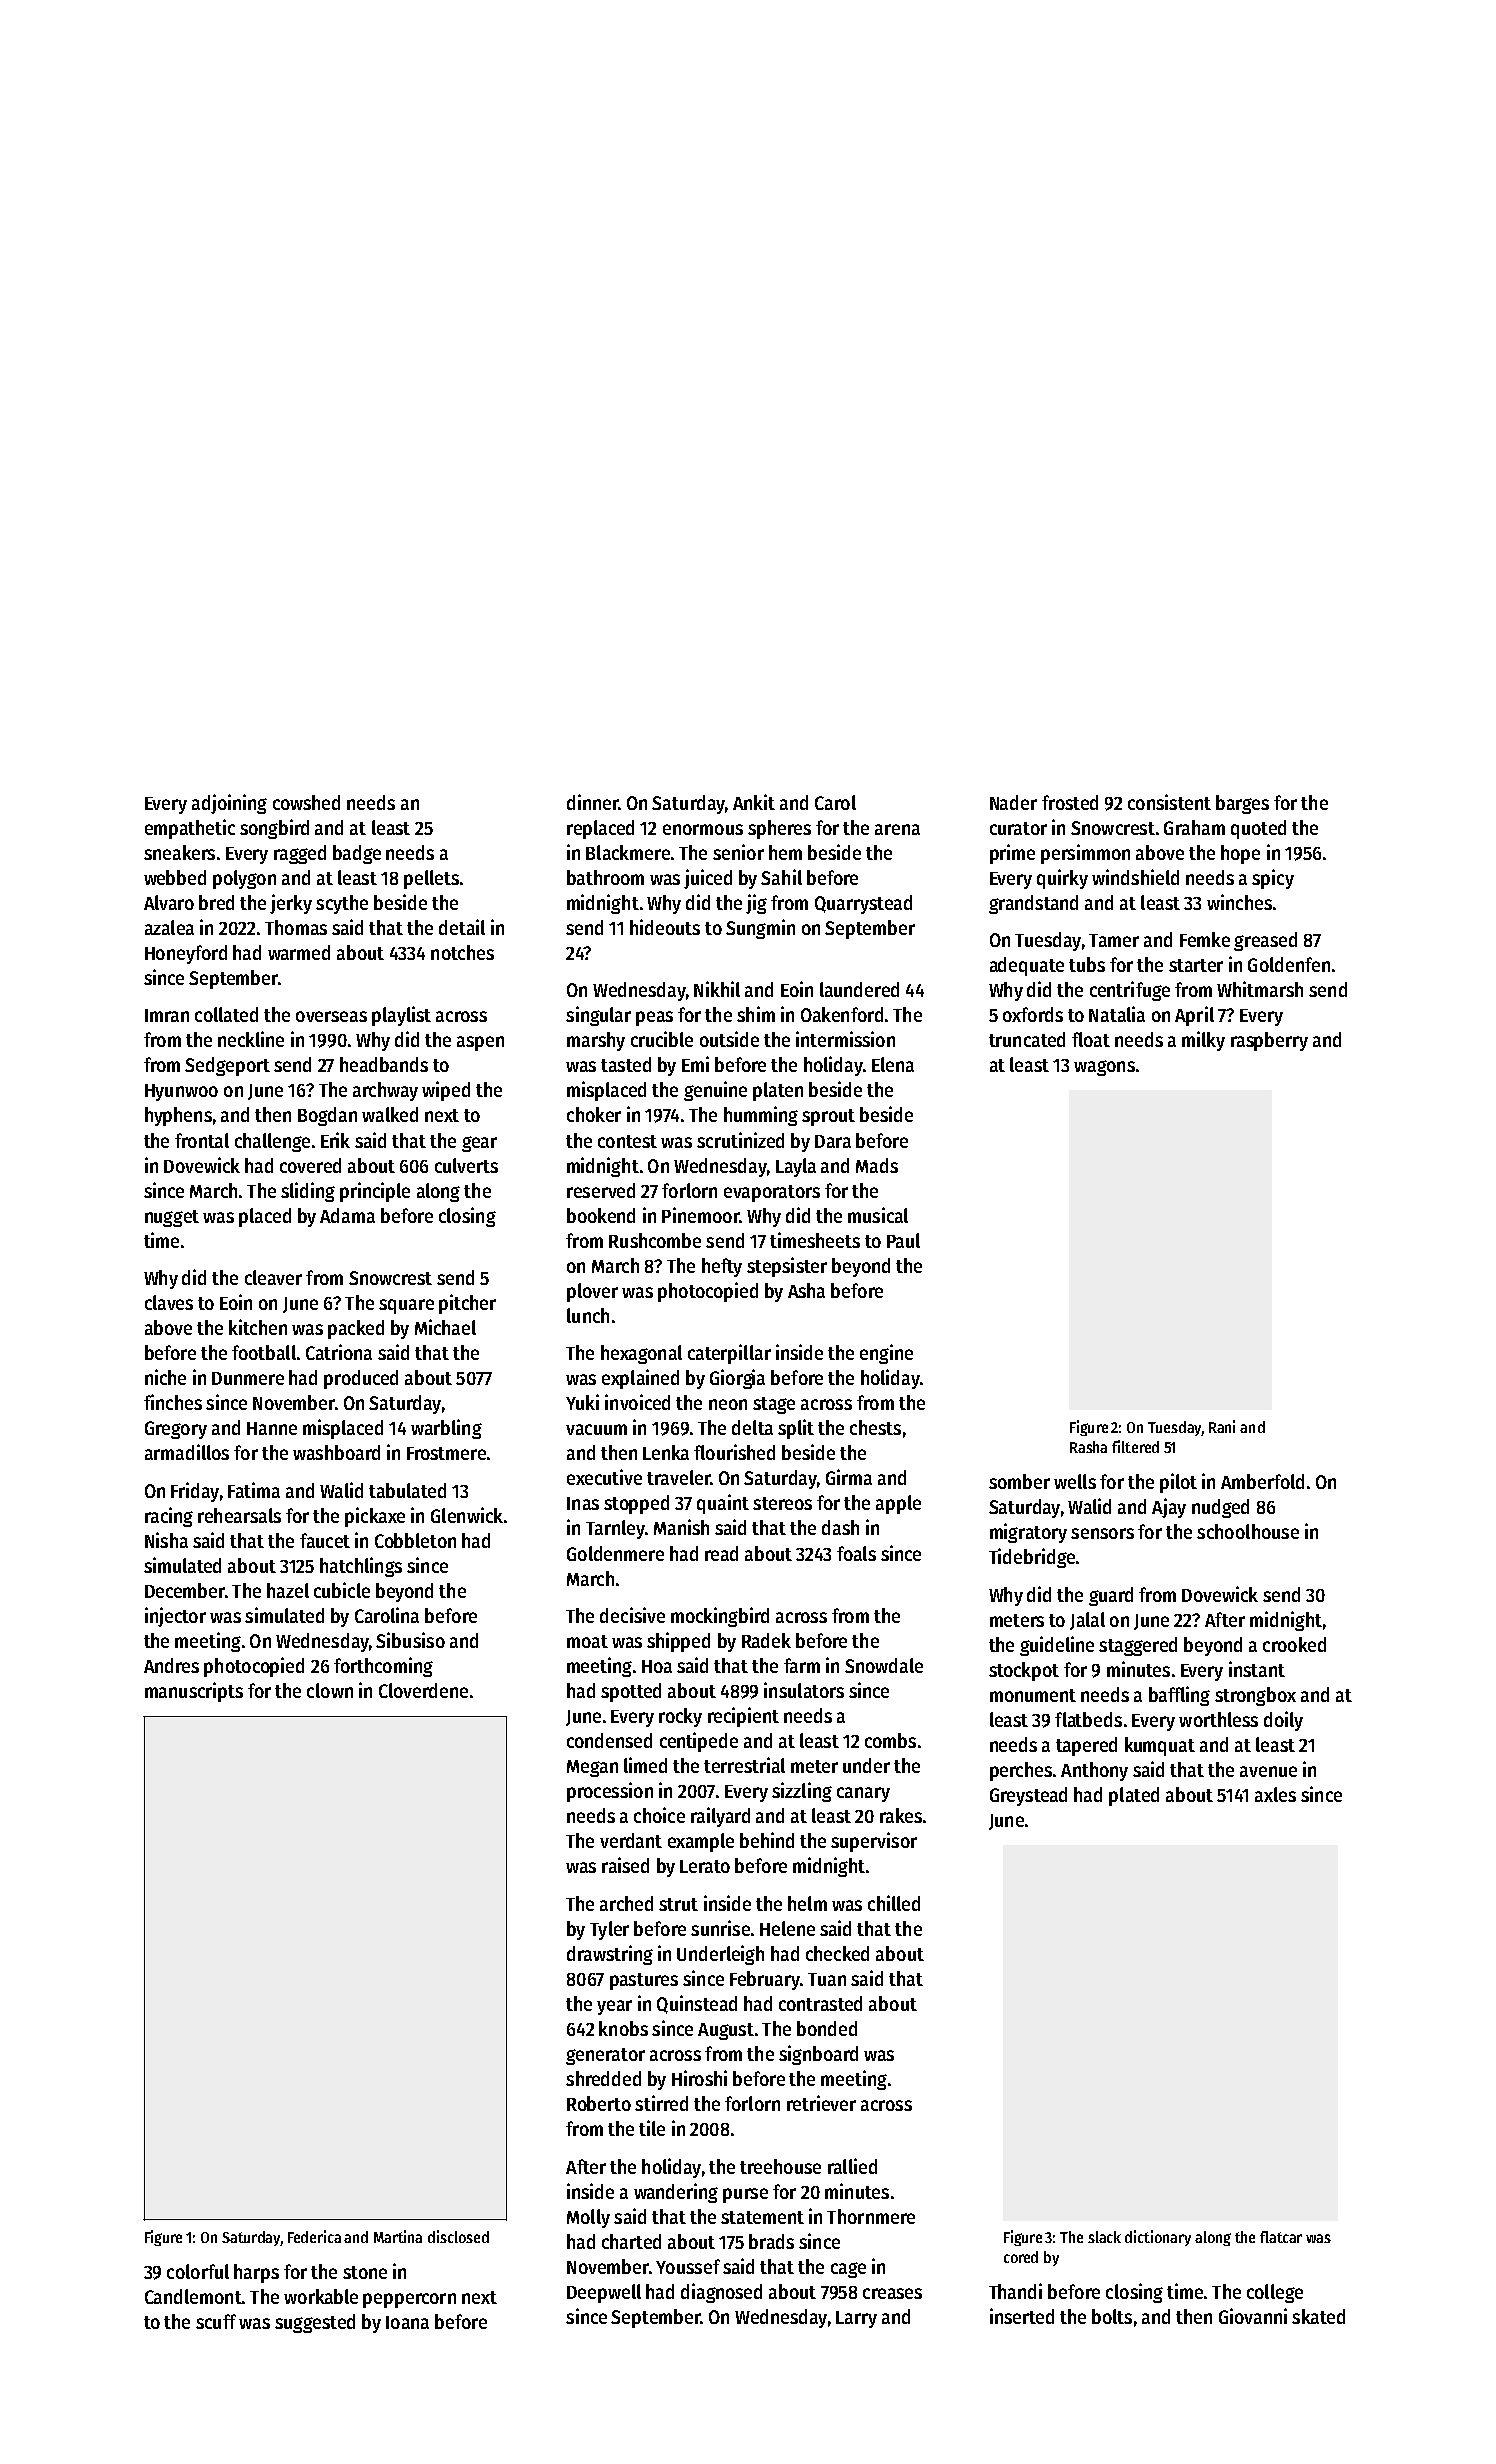  What do you see at coordinates (703, 829) in the screenshot?
I see `enormous` at bounding box center [703, 829].
